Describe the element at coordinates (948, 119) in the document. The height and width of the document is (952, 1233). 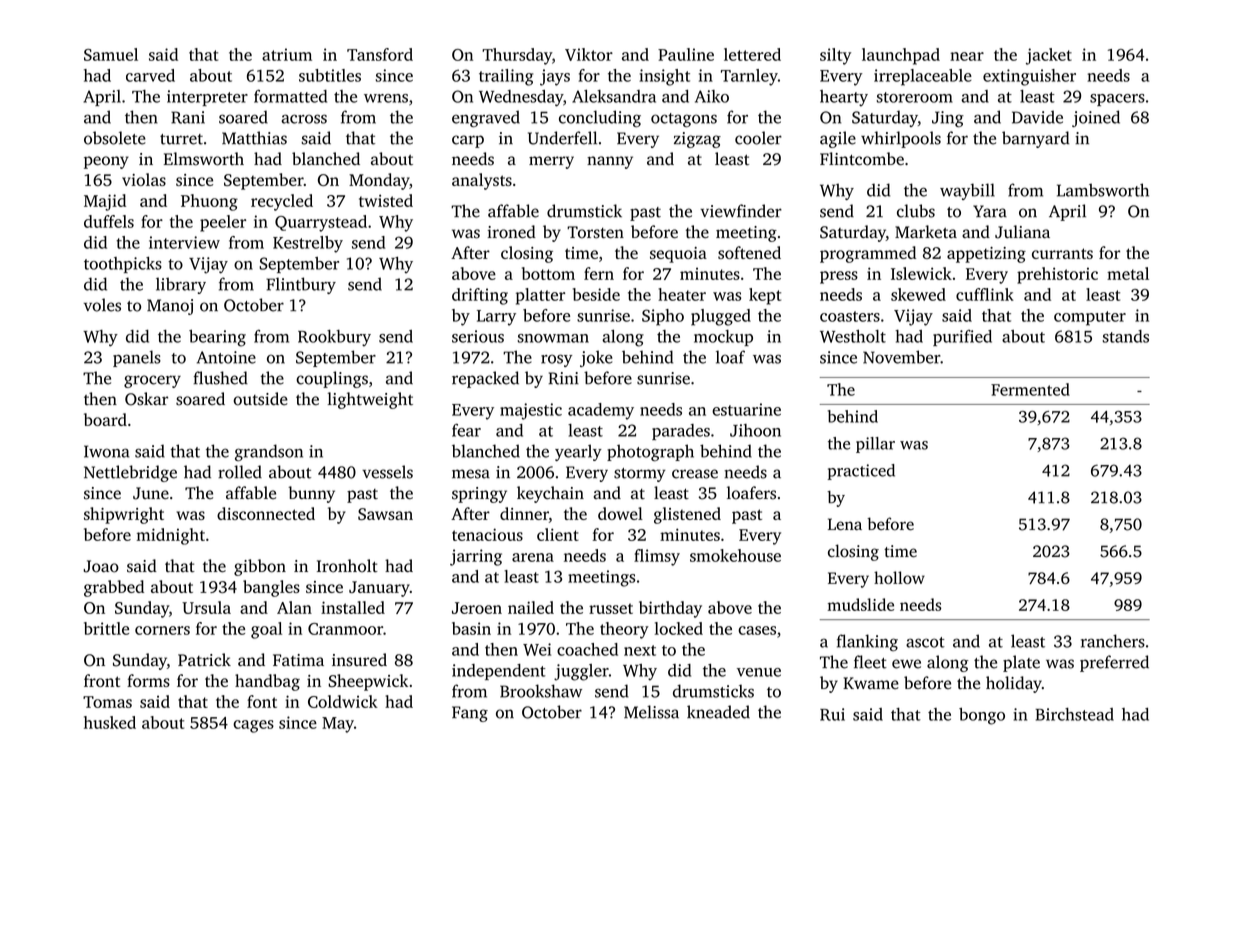
I see `Jing` at that location.
